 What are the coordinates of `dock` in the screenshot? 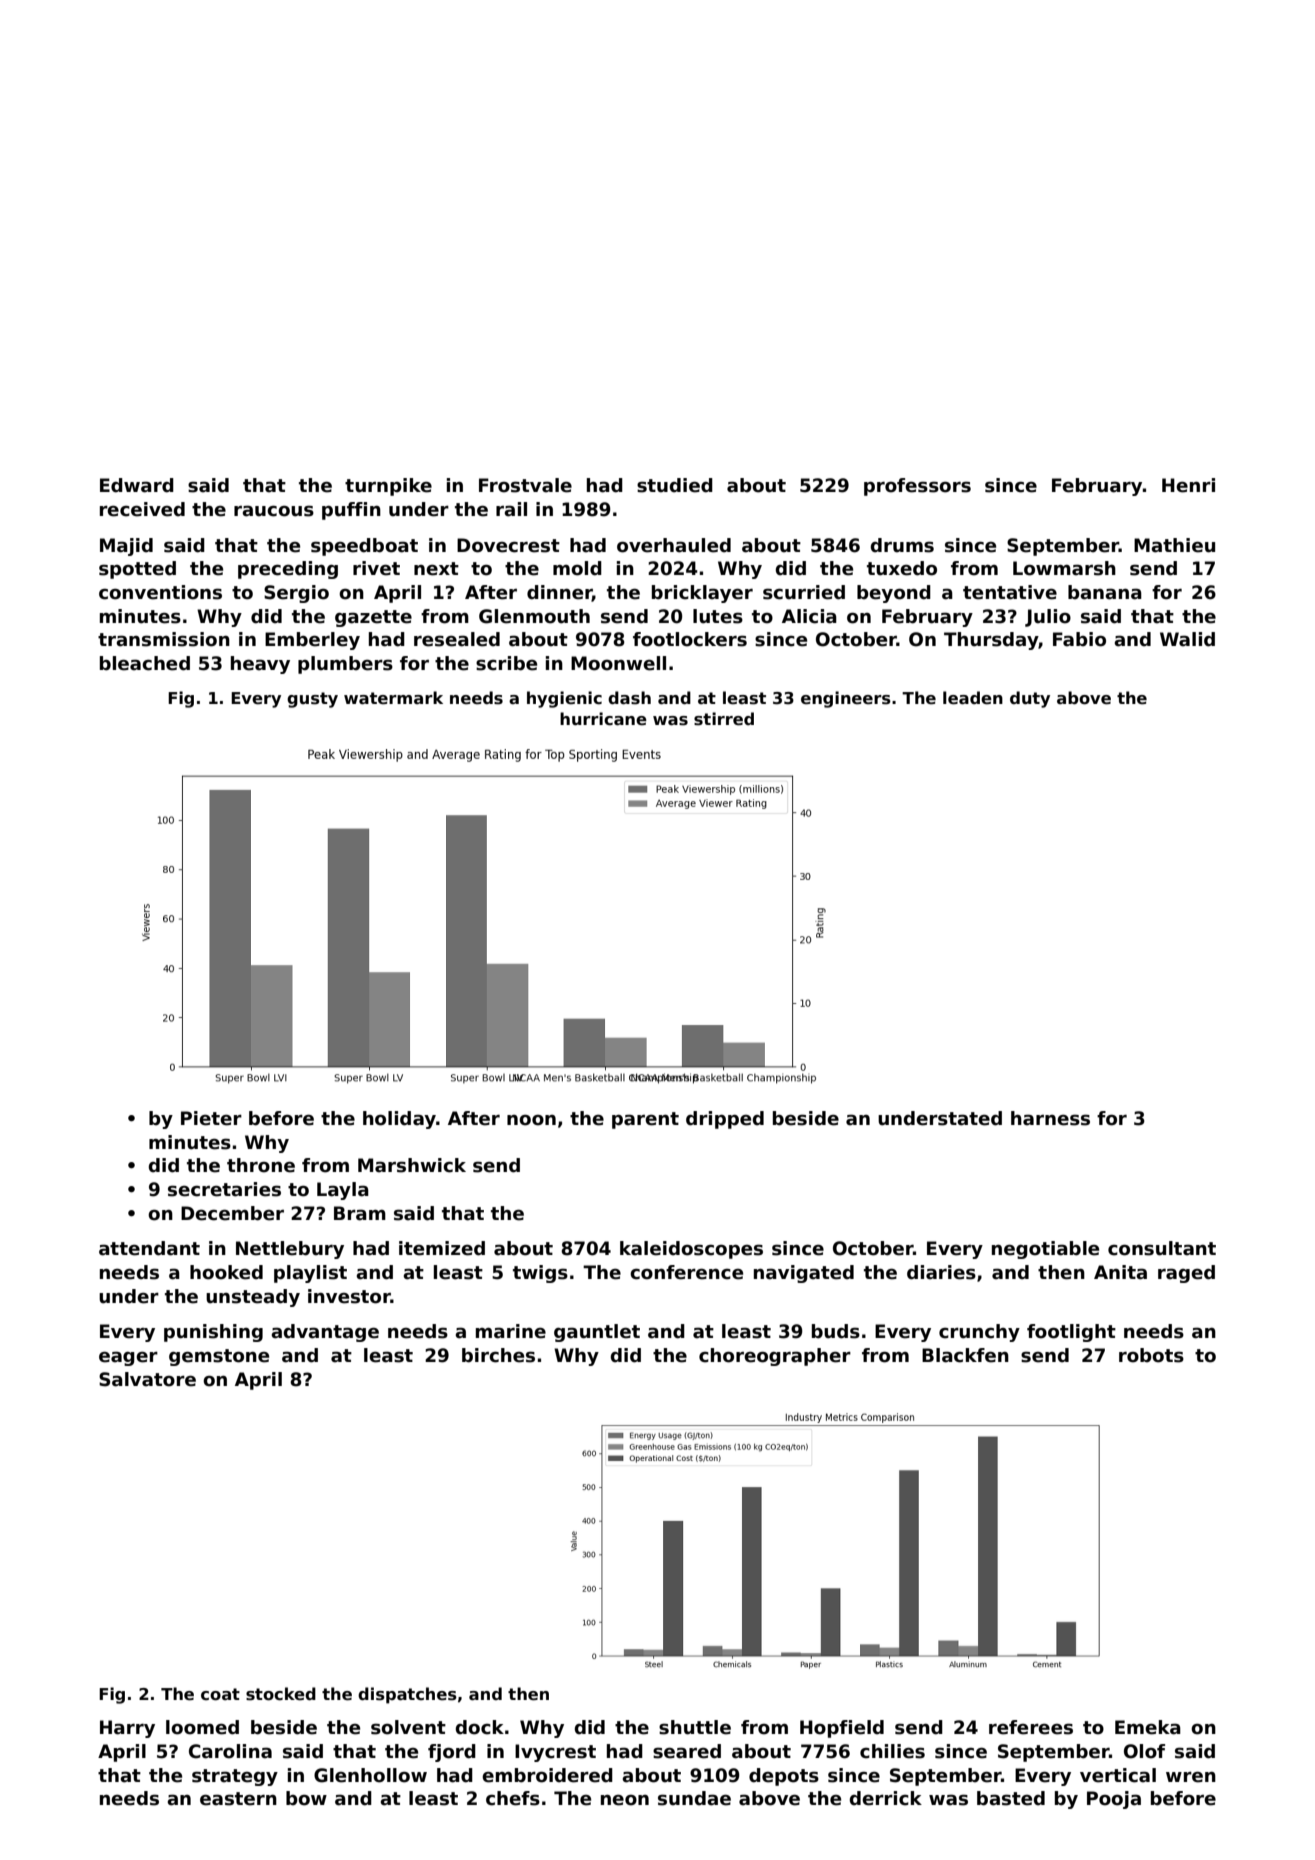 It's located at (480, 1727).
